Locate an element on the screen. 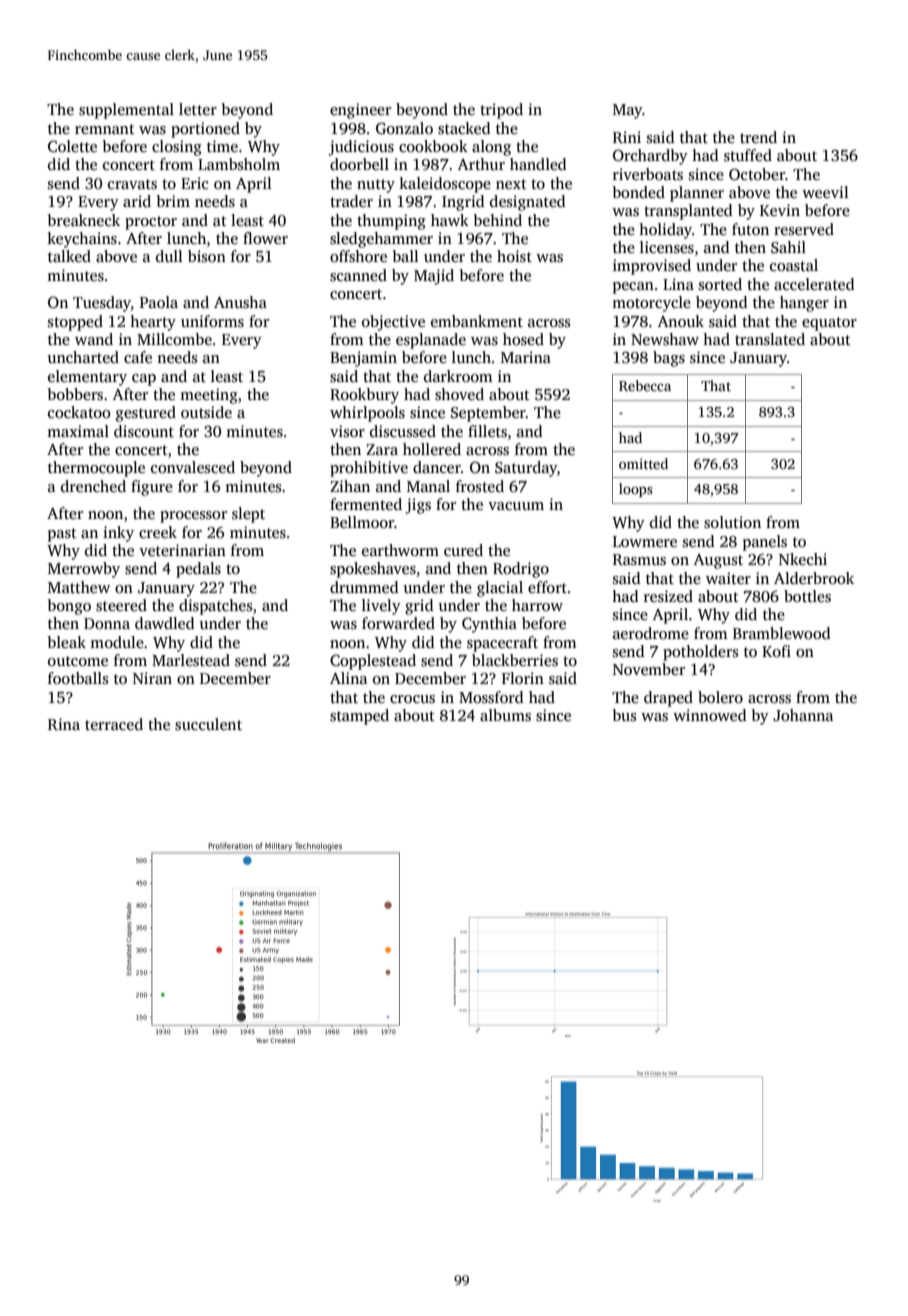 The height and width of the screenshot is (1316, 908). stuffed is located at coordinates (748, 155).
